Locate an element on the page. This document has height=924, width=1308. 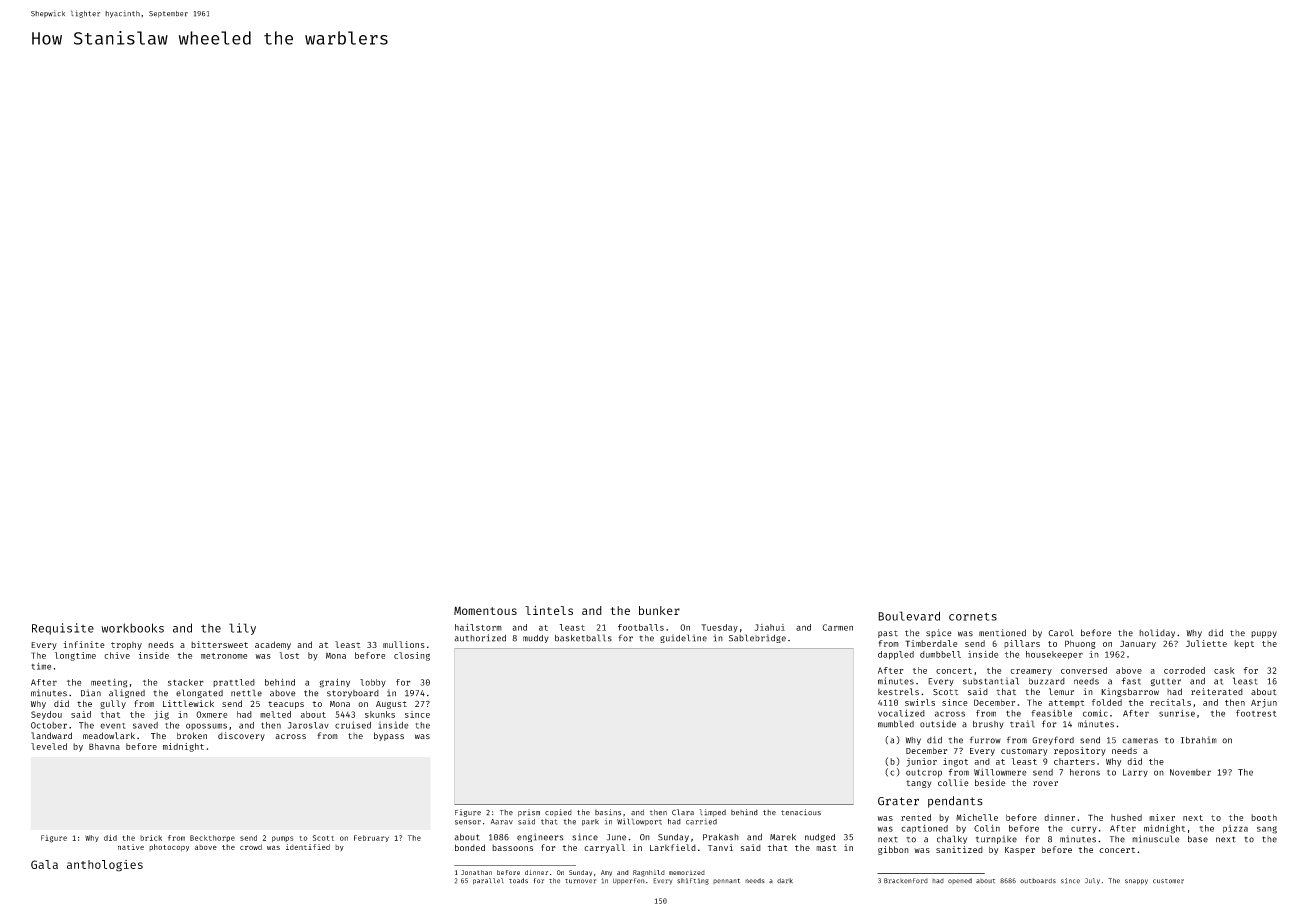
footrest is located at coordinates (1256, 713).
